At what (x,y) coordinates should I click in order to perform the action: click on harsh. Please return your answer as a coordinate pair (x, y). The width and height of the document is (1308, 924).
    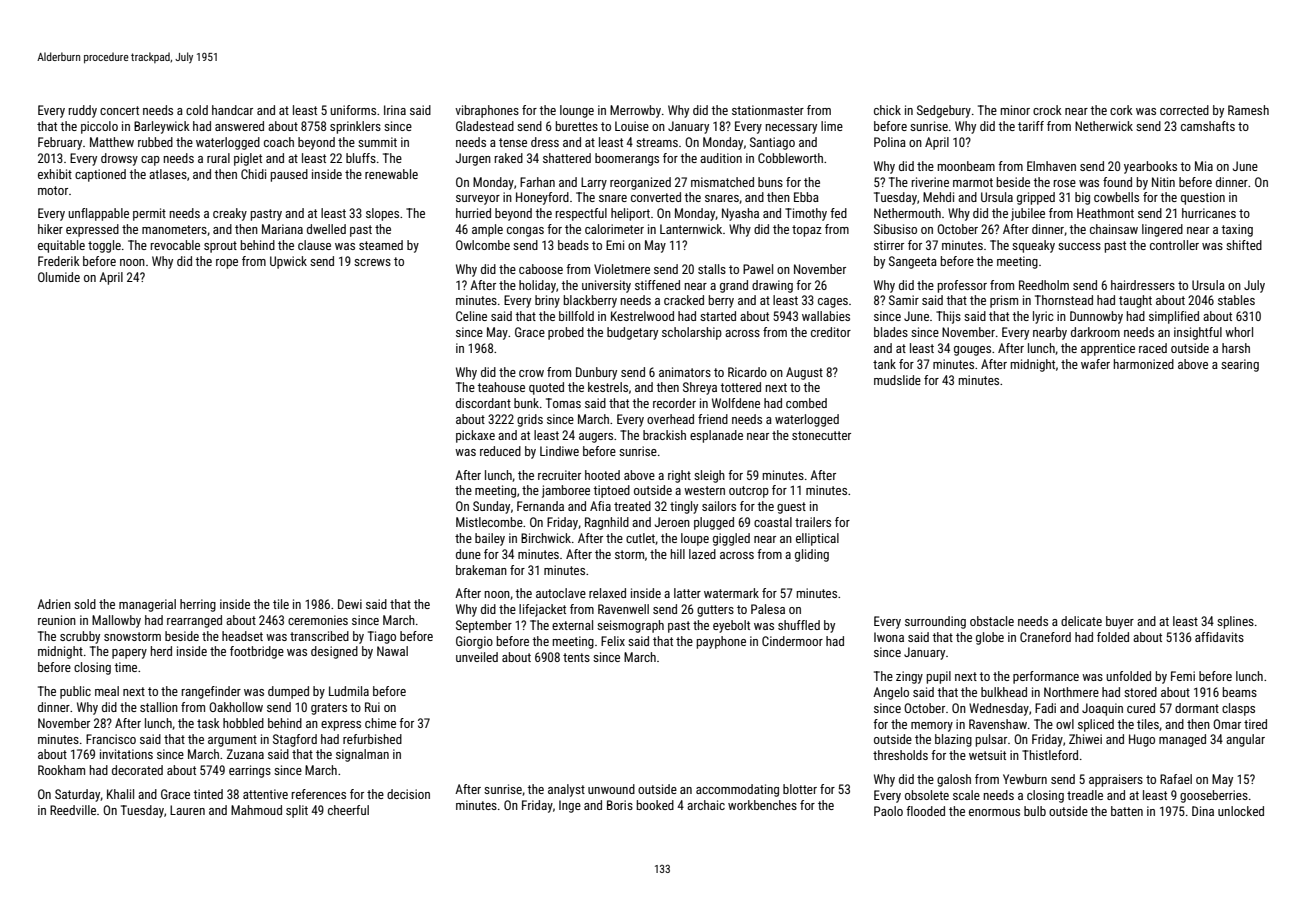
    Looking at the image, I should click on (1236, 348).
